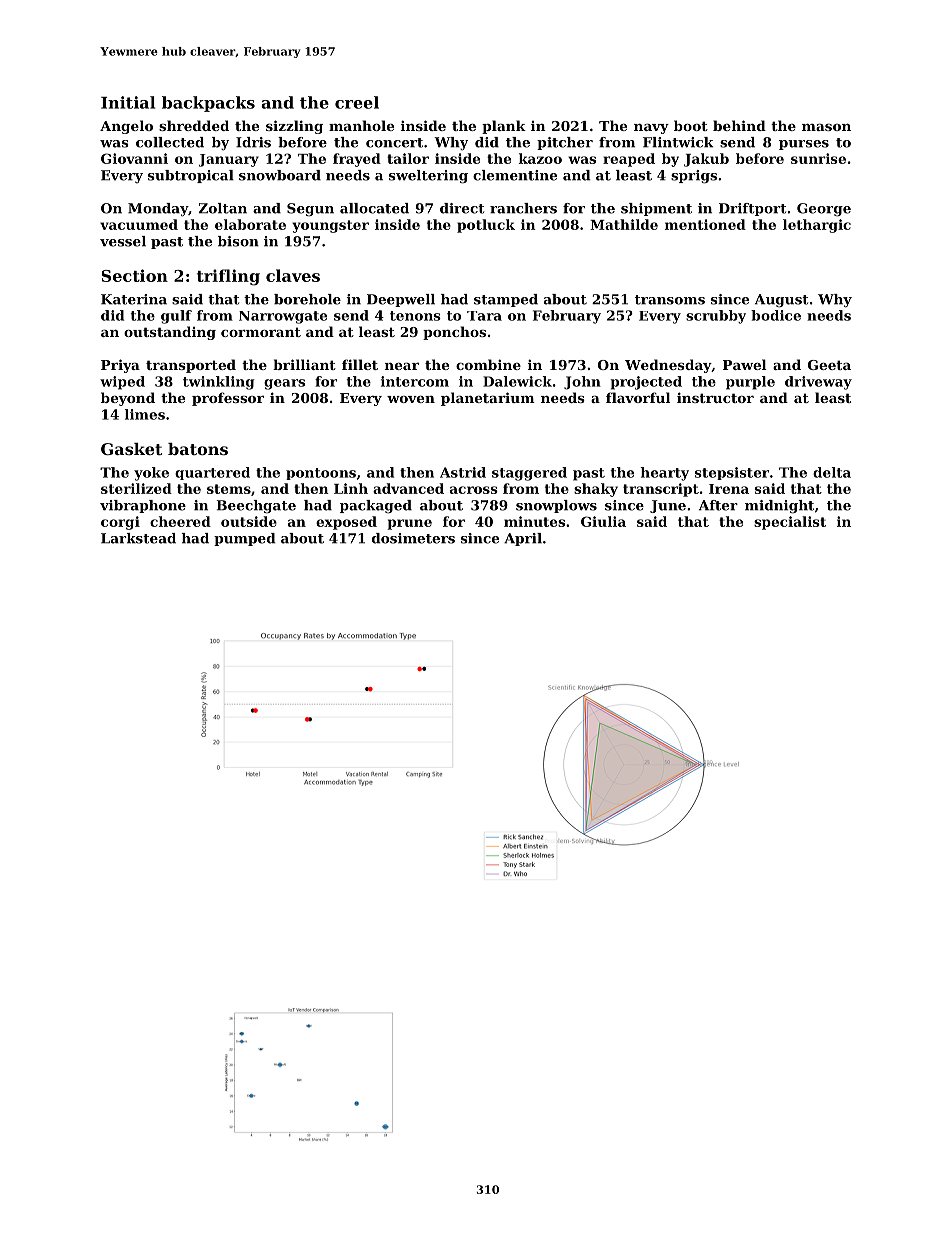 The height and width of the page is (1233, 952). What do you see at coordinates (120, 366) in the page?
I see `Priya` at bounding box center [120, 366].
